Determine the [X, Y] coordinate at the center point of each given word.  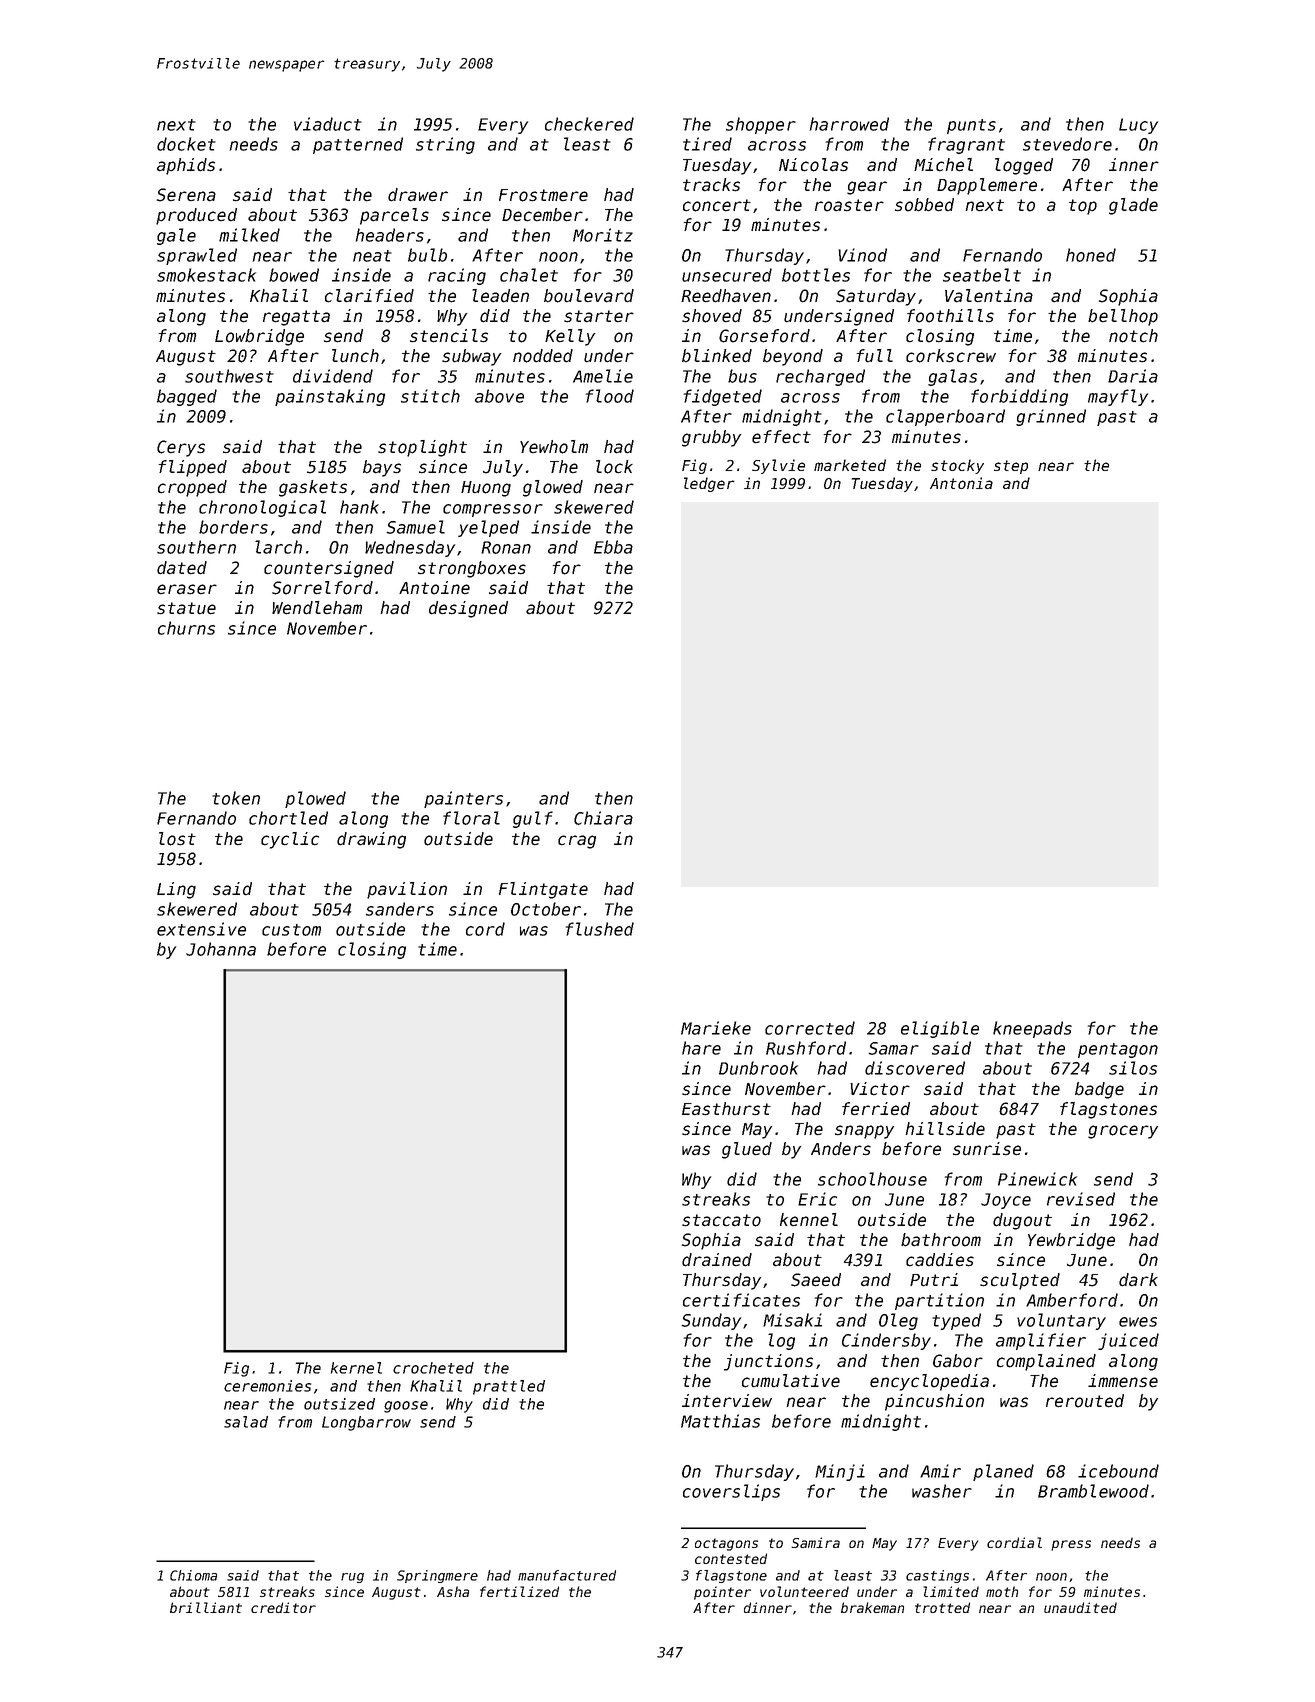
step [1011, 467]
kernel [356, 1368]
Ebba [613, 547]
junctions [768, 1362]
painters [463, 799]
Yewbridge [1071, 1241]
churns [186, 628]
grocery [1123, 1132]
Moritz [603, 235]
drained [717, 1260]
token [236, 798]
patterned [358, 145]
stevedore [1067, 144]
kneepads [1032, 1029]
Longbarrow [366, 1423]
